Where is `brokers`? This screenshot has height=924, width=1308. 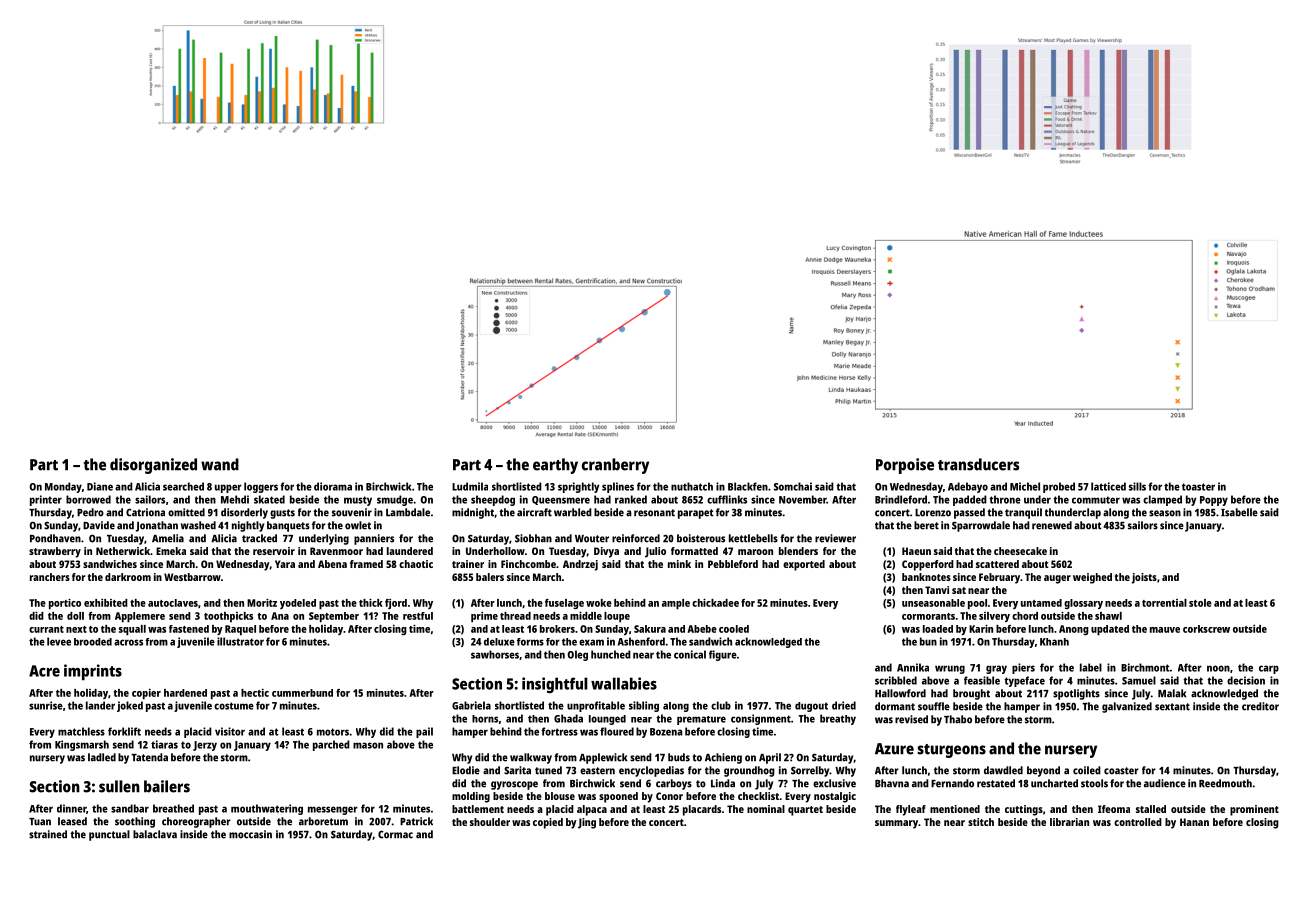
brokers is located at coordinates (557, 629).
